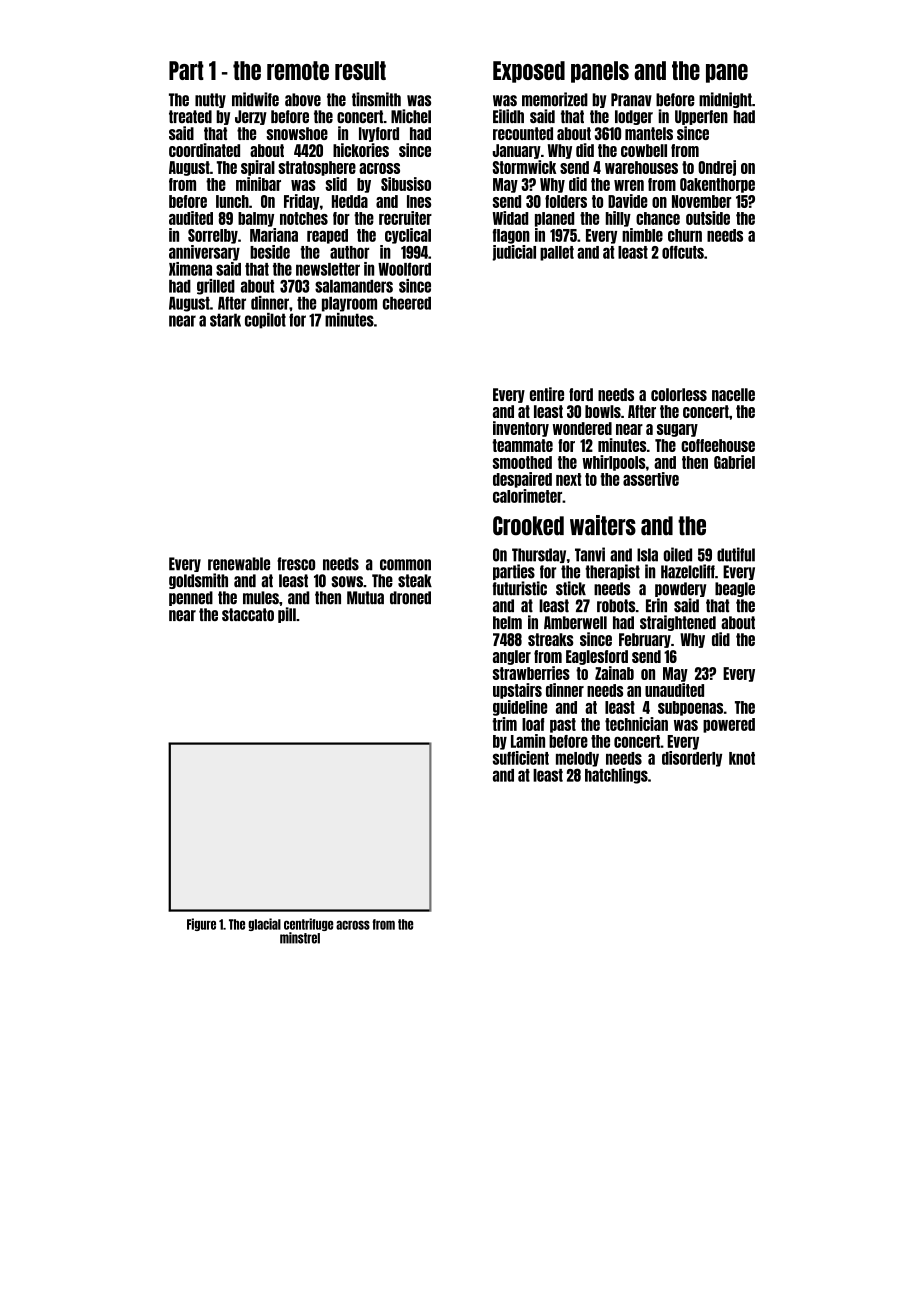 This page has height=1311, width=924. What do you see at coordinates (407, 303) in the page?
I see `cheered` at bounding box center [407, 303].
